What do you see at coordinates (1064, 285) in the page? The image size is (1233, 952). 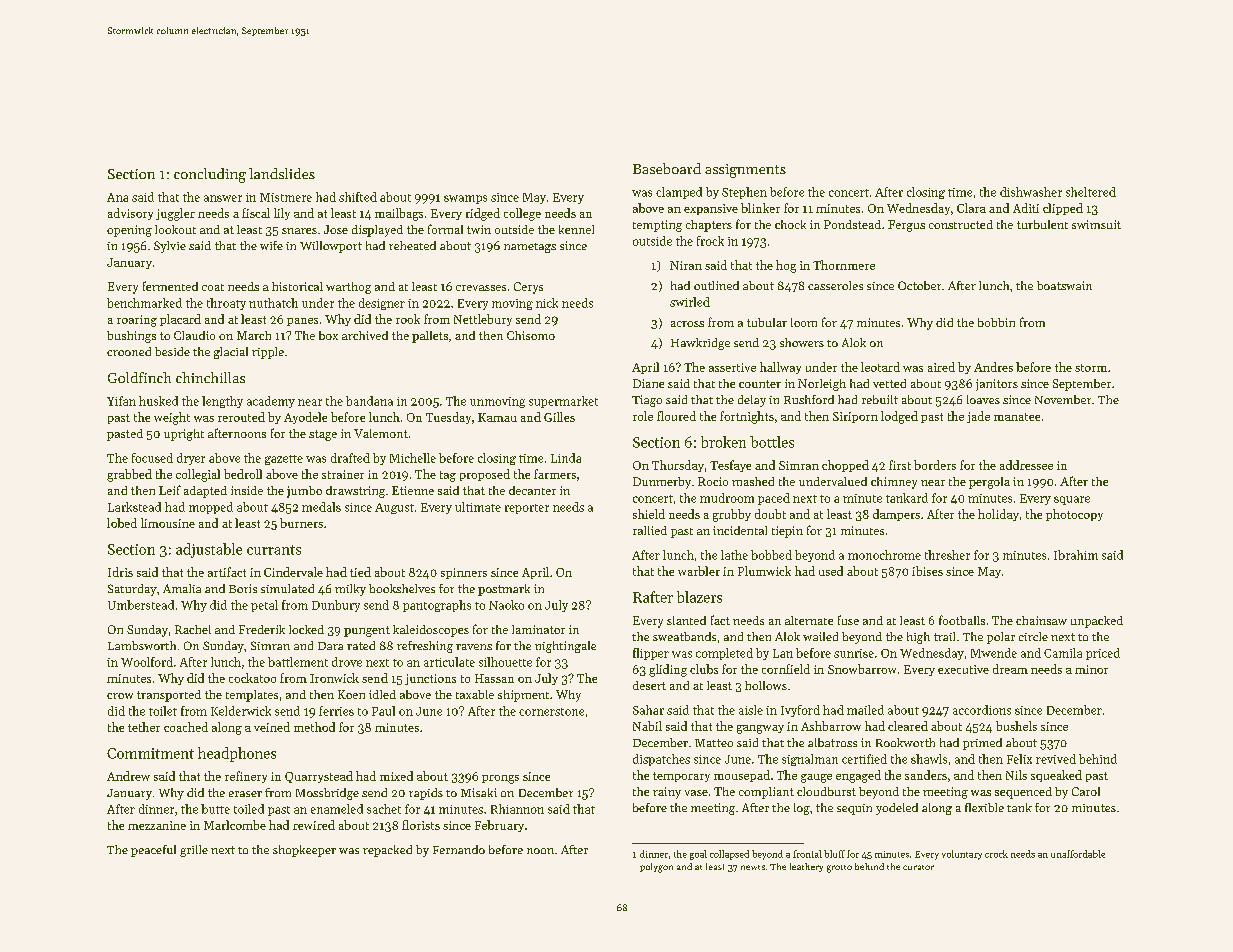 I see `boatswain` at bounding box center [1064, 285].
